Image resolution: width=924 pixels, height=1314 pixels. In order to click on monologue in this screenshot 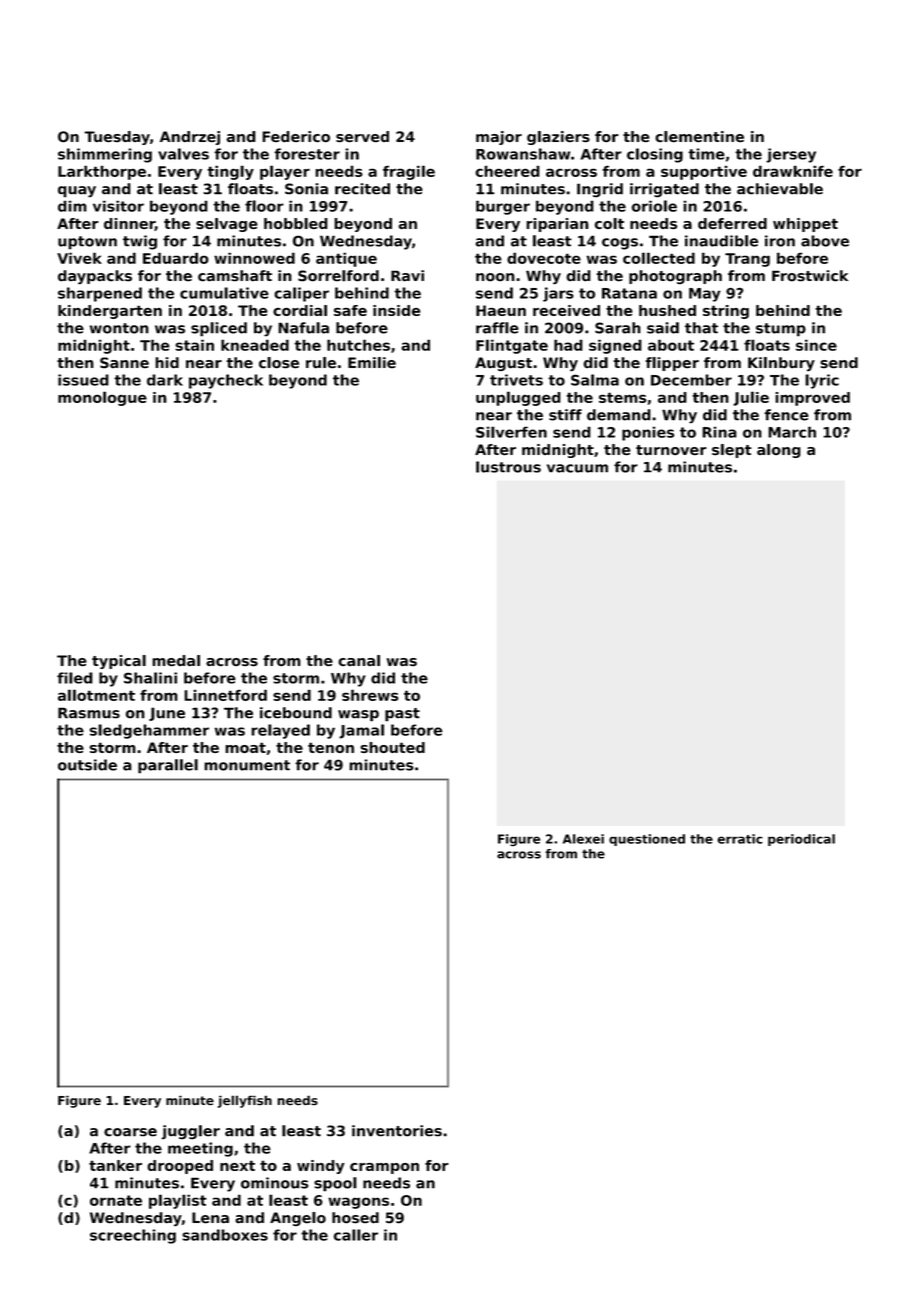, I will do `click(102, 398)`.
